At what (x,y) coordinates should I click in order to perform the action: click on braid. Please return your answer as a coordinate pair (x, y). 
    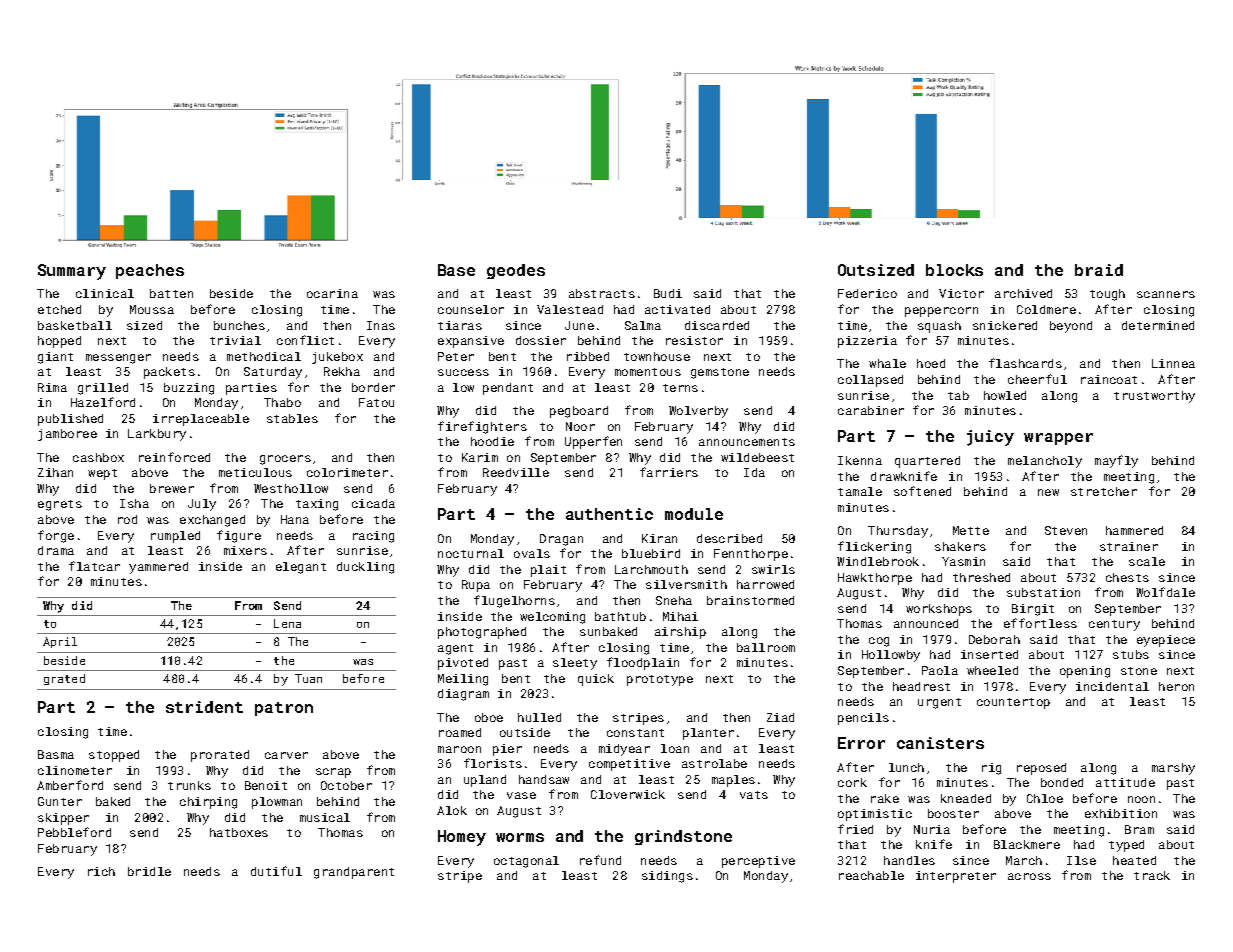
    Looking at the image, I should click on (1099, 270).
